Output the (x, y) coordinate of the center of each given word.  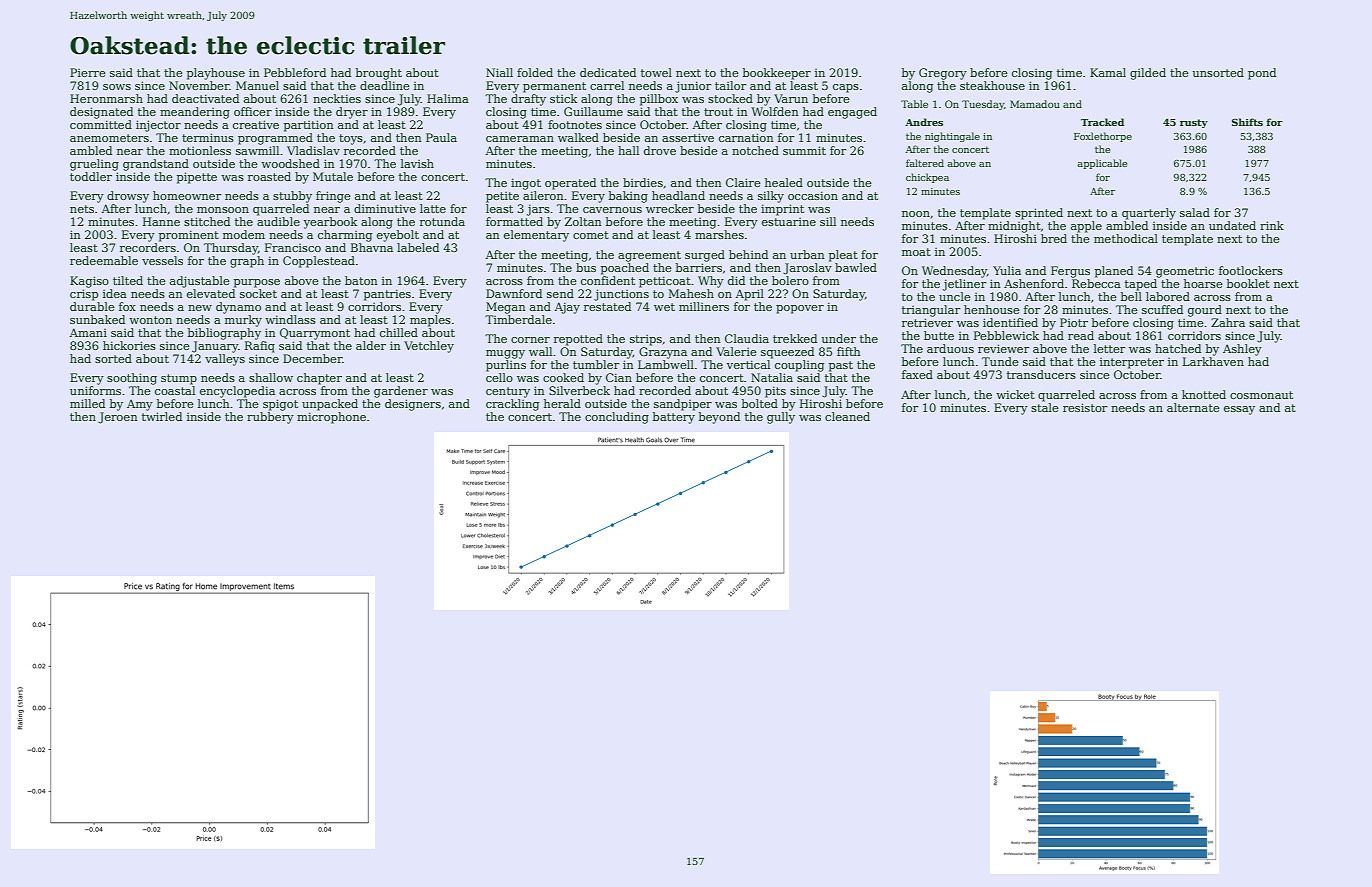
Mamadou (1035, 104)
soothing (132, 379)
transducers (1041, 374)
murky (243, 321)
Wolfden (775, 111)
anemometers (109, 138)
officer (253, 111)
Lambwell (666, 364)
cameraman (520, 139)
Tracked (1102, 122)
